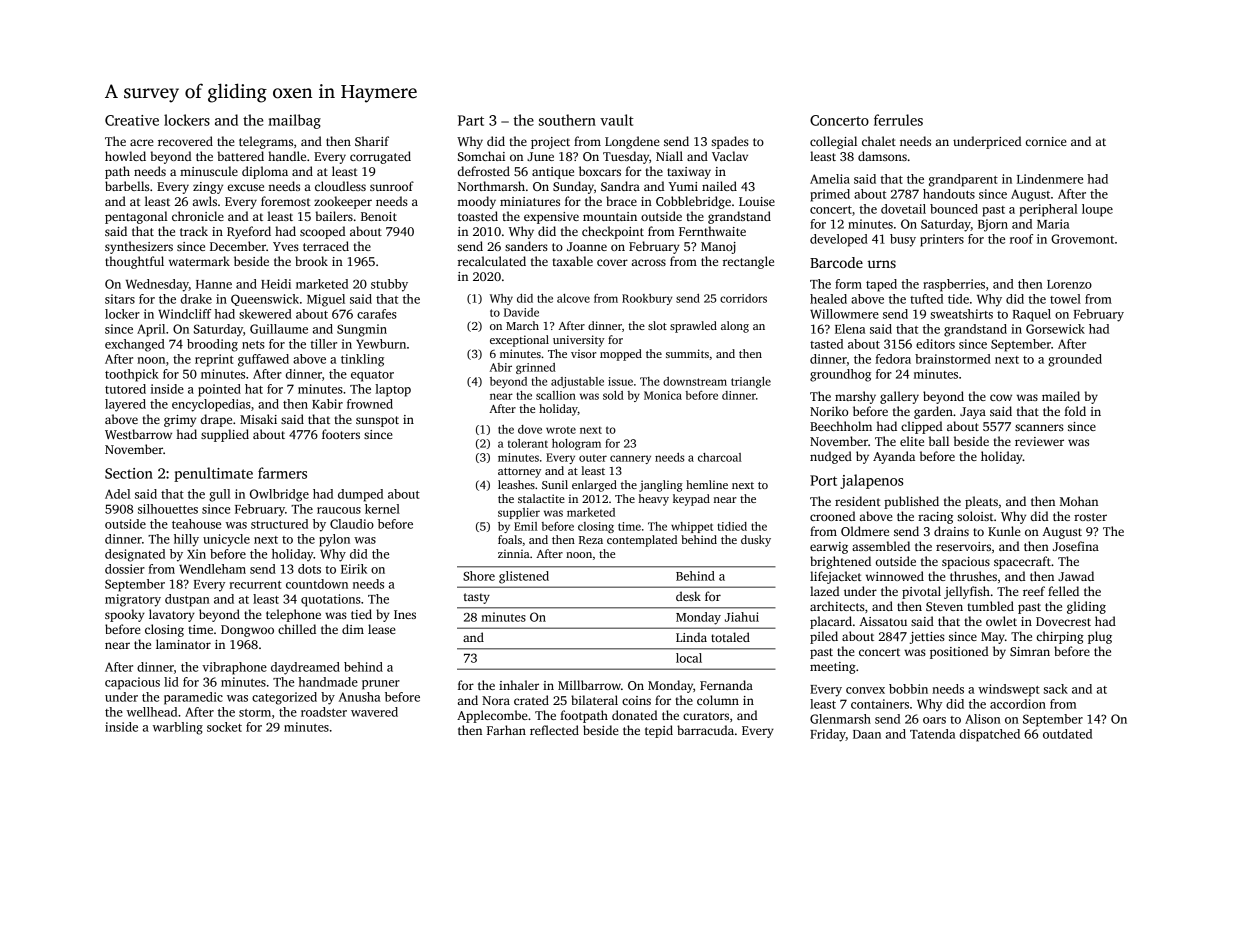 Image resolution: width=1233 pixels, height=952 pixels. I want to click on handmade, so click(328, 682).
